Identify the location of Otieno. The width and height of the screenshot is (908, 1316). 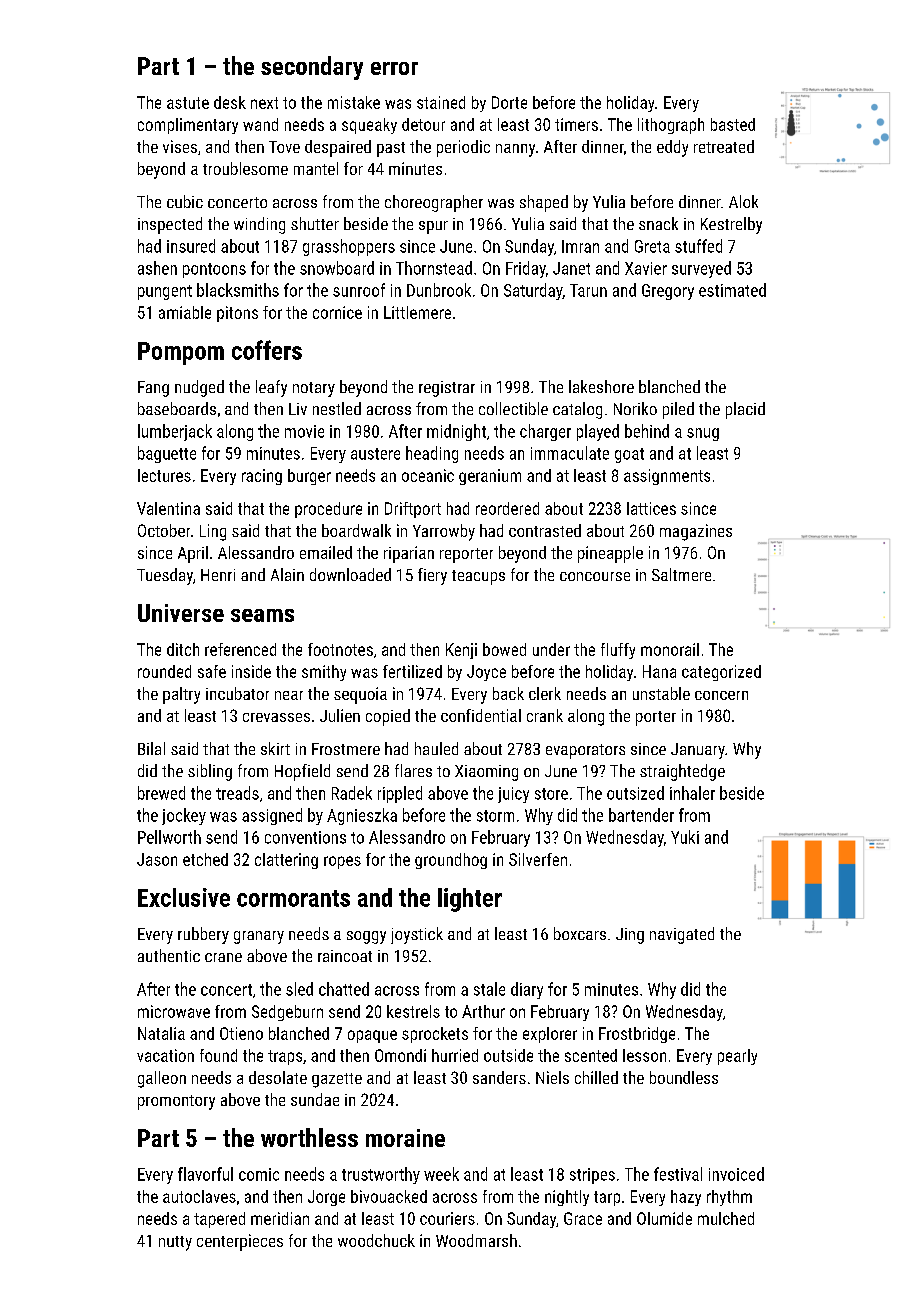
(241, 1033).
